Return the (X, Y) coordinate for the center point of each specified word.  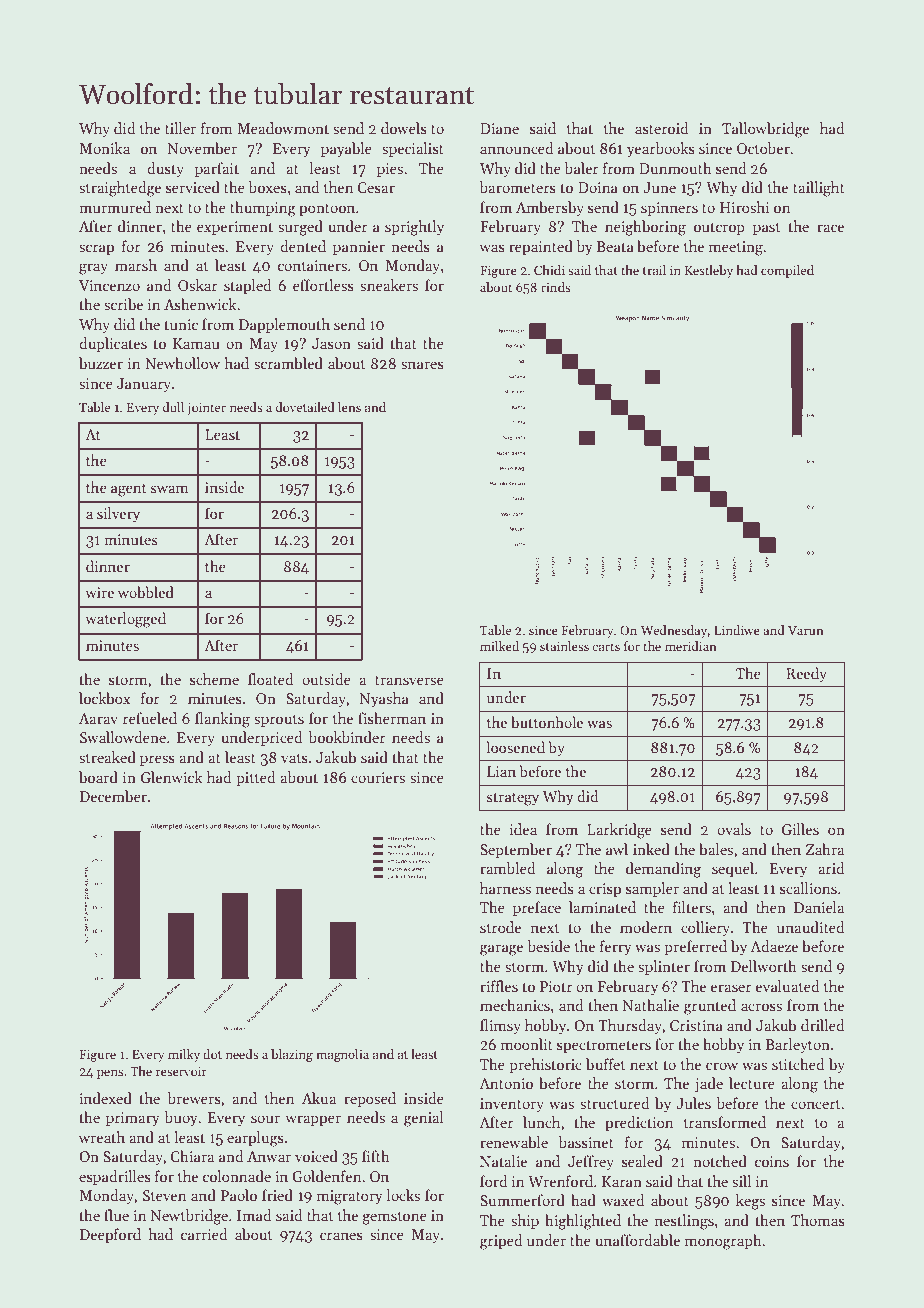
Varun (806, 630)
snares (422, 365)
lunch (541, 1122)
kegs (750, 1202)
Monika (104, 148)
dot (212, 1054)
